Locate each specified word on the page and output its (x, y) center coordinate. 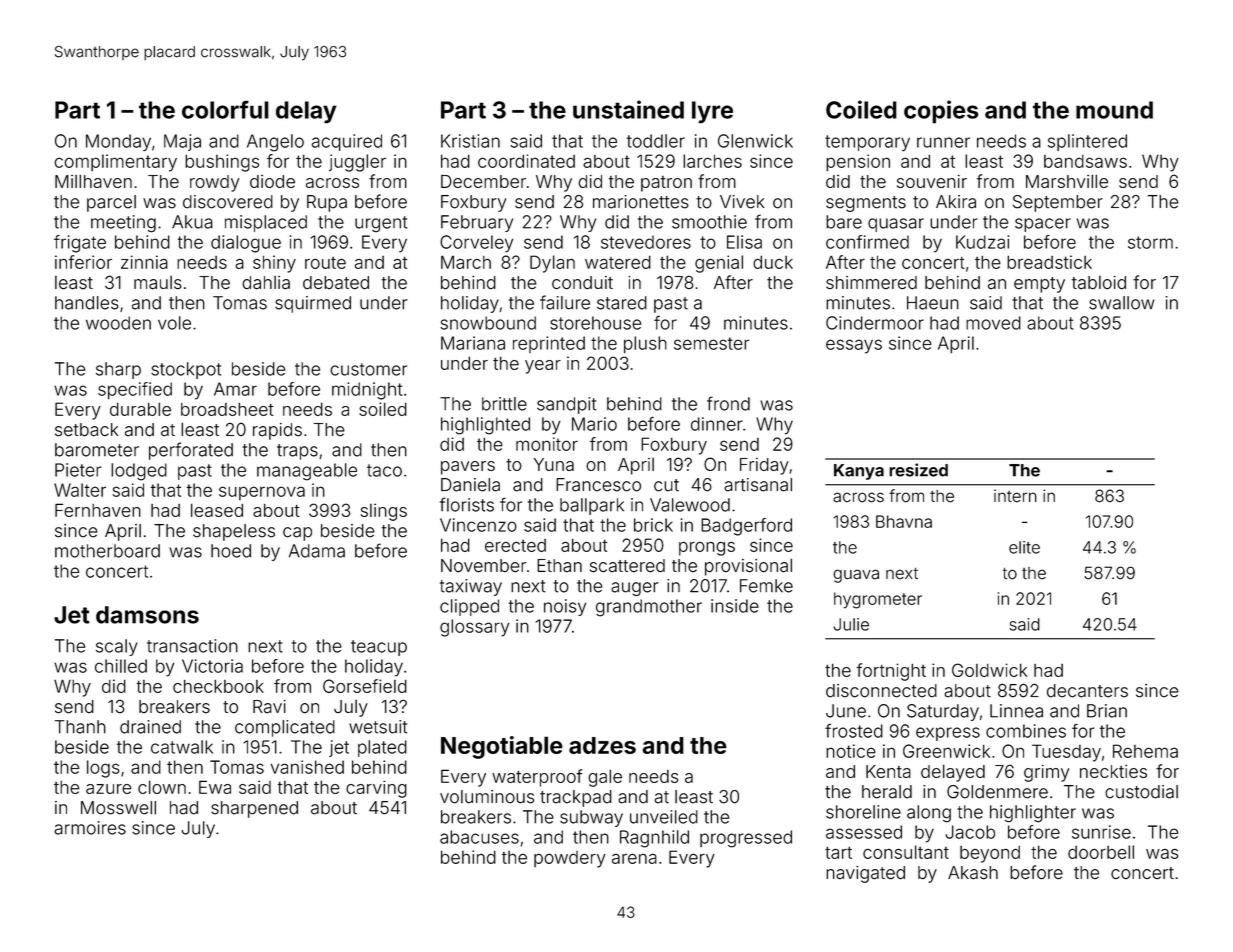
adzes (602, 745)
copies (941, 112)
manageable (307, 472)
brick (653, 525)
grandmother (649, 608)
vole (174, 323)
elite (1024, 547)
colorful (225, 109)
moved (993, 323)
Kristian (470, 141)
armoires (90, 828)
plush (645, 345)
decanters (1087, 691)
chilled (121, 666)
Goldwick (989, 670)
